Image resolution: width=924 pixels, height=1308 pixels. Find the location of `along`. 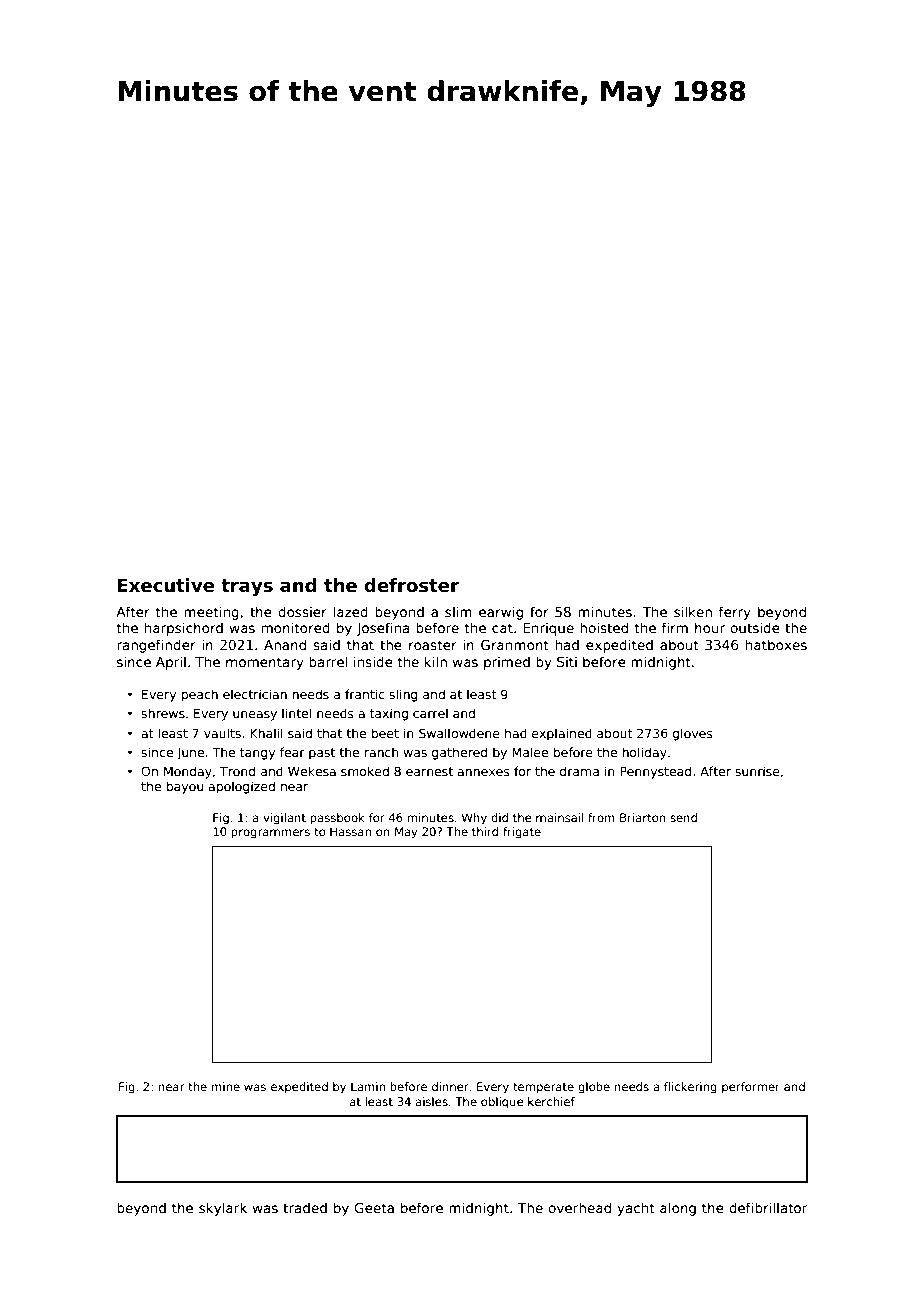

along is located at coordinates (678, 1209).
